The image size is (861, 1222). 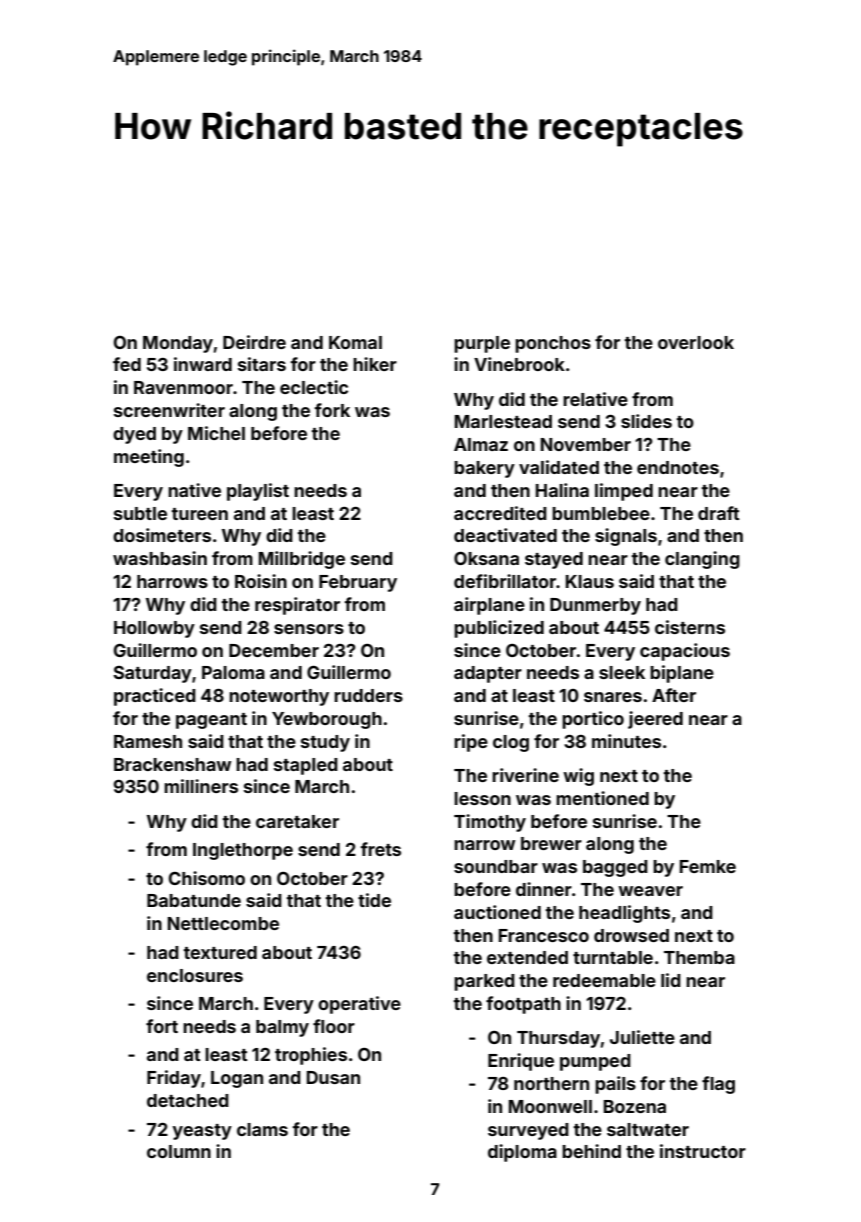 I want to click on relative, so click(x=595, y=399).
